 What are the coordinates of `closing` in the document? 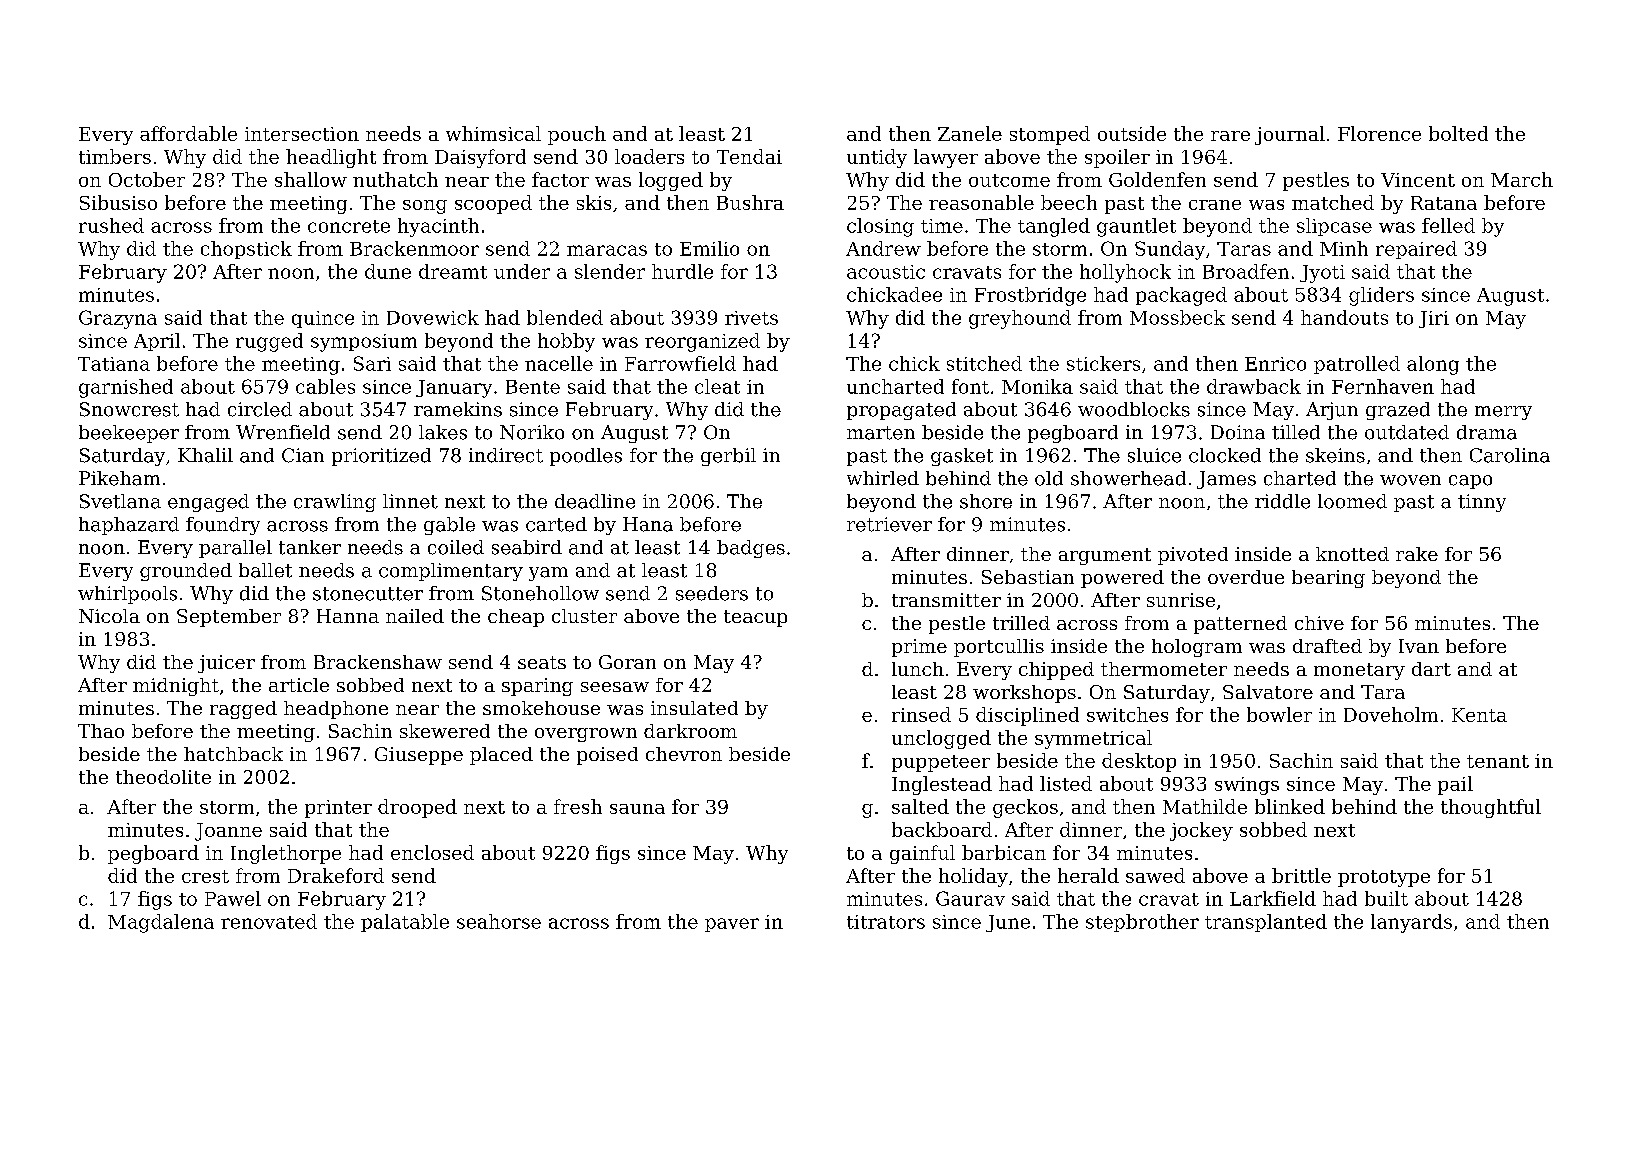 It's located at (880, 227).
